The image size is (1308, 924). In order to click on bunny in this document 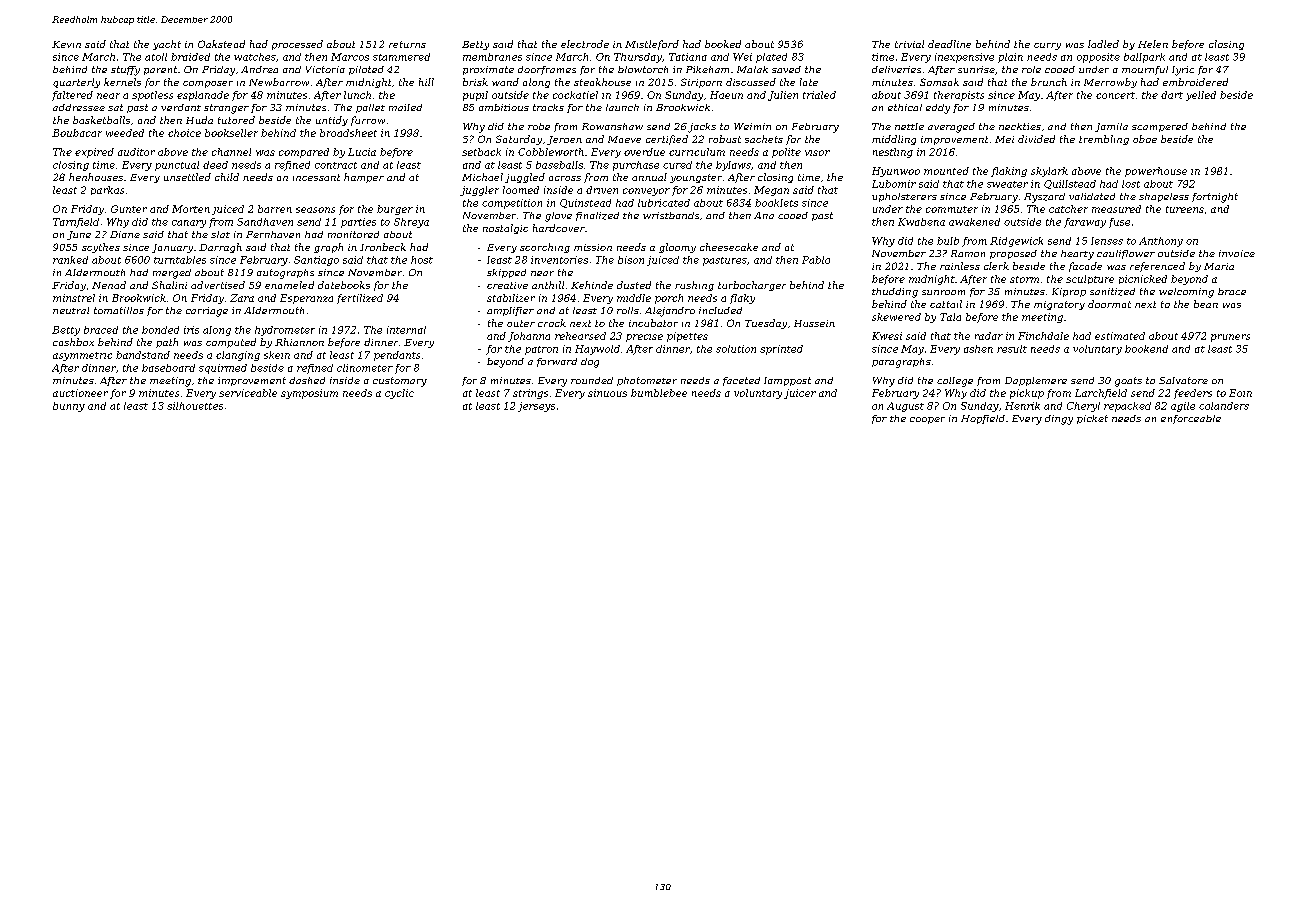, I will do `click(69, 407)`.
